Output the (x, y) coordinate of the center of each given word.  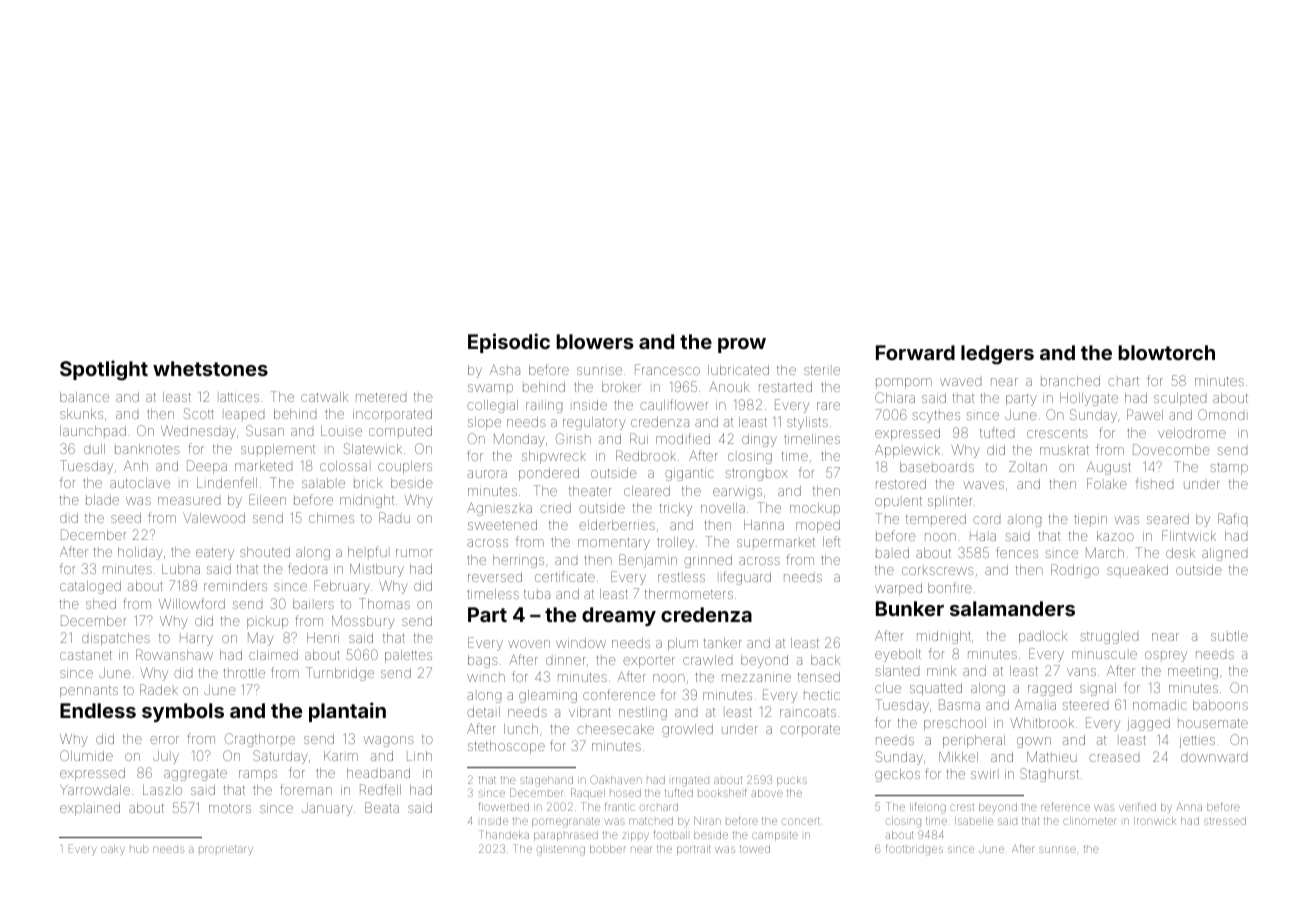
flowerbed (503, 806)
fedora (307, 568)
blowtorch (1166, 352)
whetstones (210, 368)
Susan (265, 430)
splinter (950, 502)
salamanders (1012, 608)
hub (139, 849)
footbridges (914, 850)
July (166, 757)
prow (742, 345)
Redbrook (646, 455)
